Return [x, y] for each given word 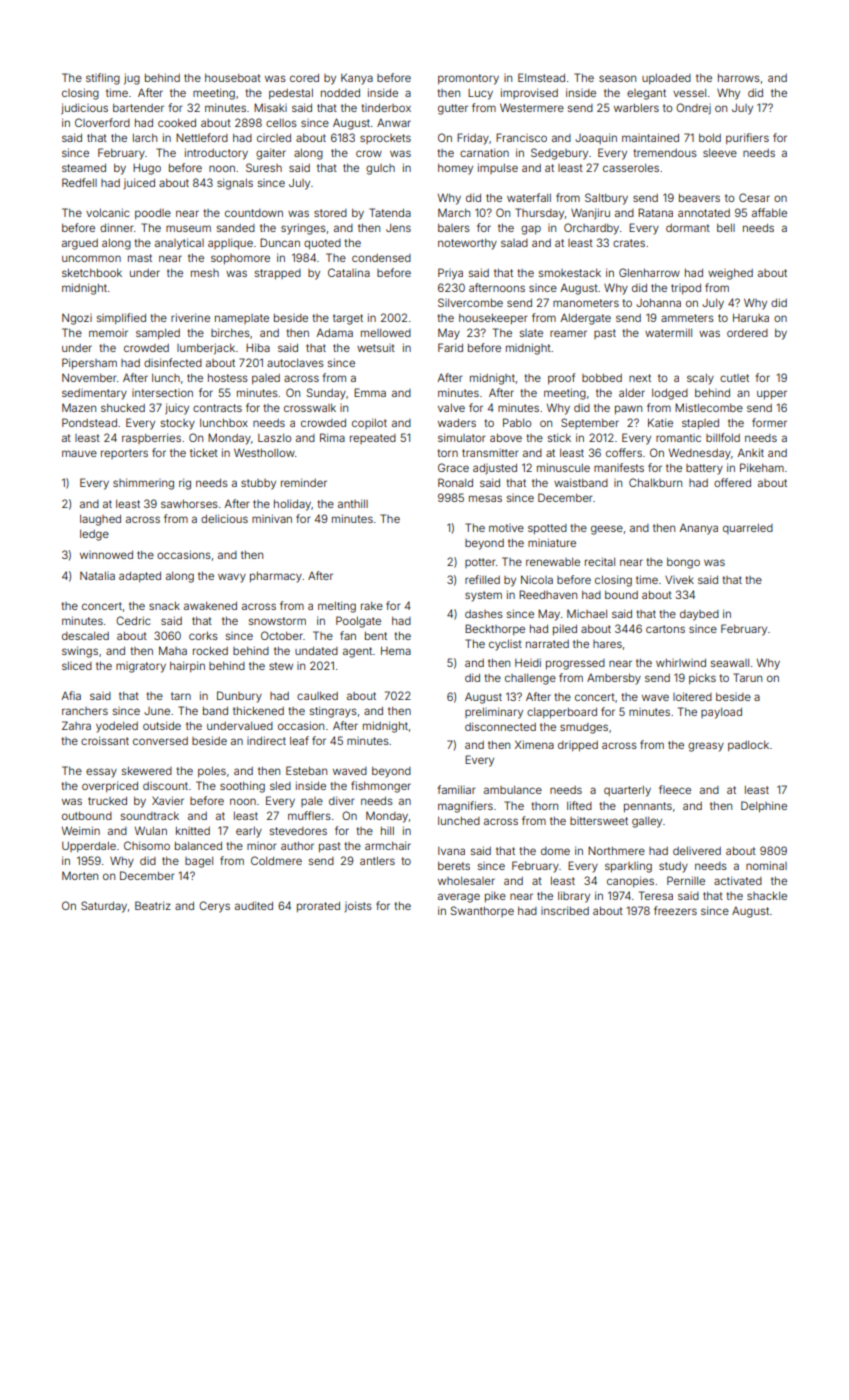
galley [647, 822]
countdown [254, 213]
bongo [683, 563]
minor [261, 846]
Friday [473, 139]
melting [337, 607]
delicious [224, 518]
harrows [739, 78]
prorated [318, 907]
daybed [699, 615]
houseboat [233, 78]
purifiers [747, 138]
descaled [85, 636]
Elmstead [541, 77]
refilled [482, 579]
